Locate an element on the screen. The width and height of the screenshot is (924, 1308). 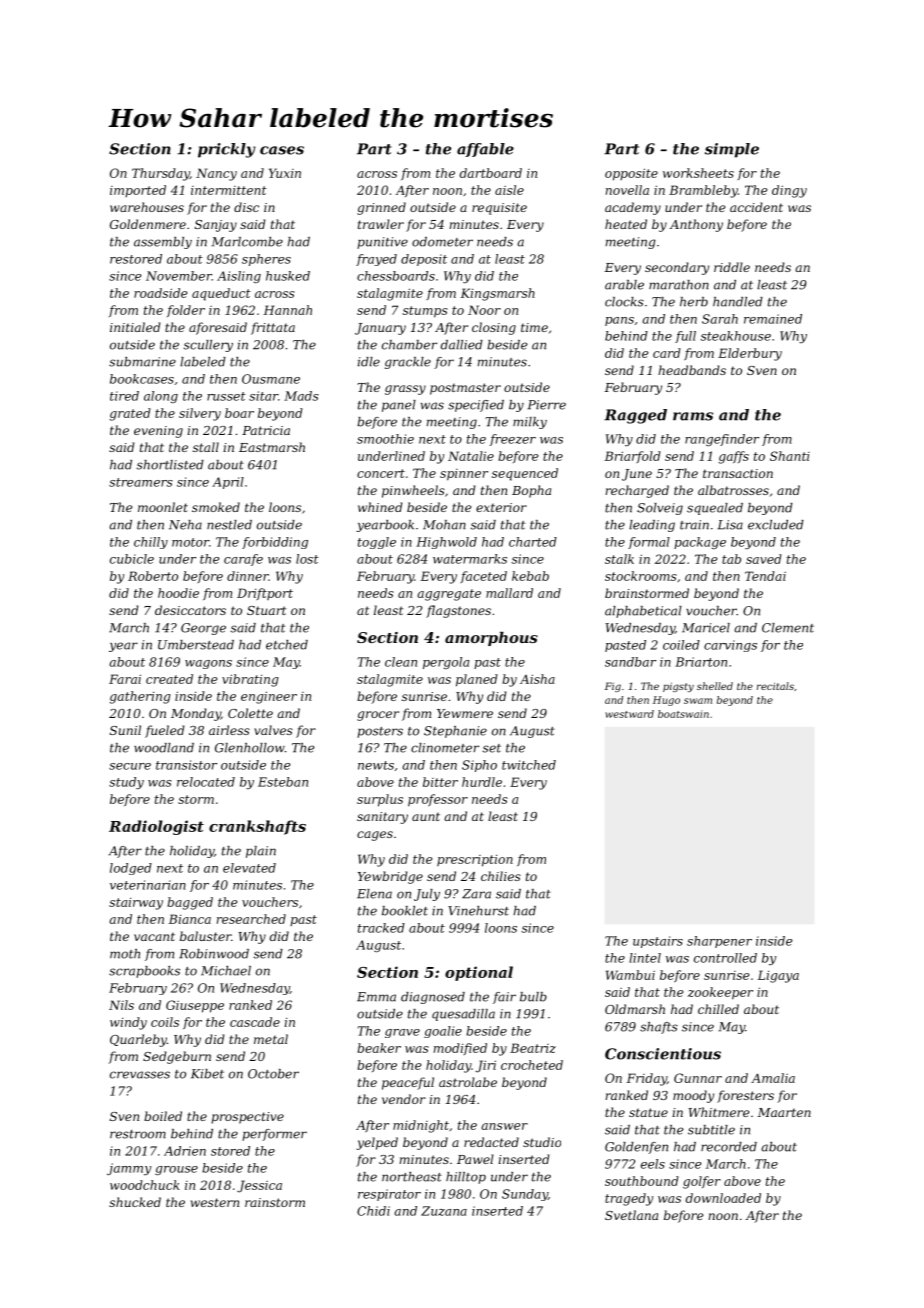
sharpener is located at coordinates (719, 942).
